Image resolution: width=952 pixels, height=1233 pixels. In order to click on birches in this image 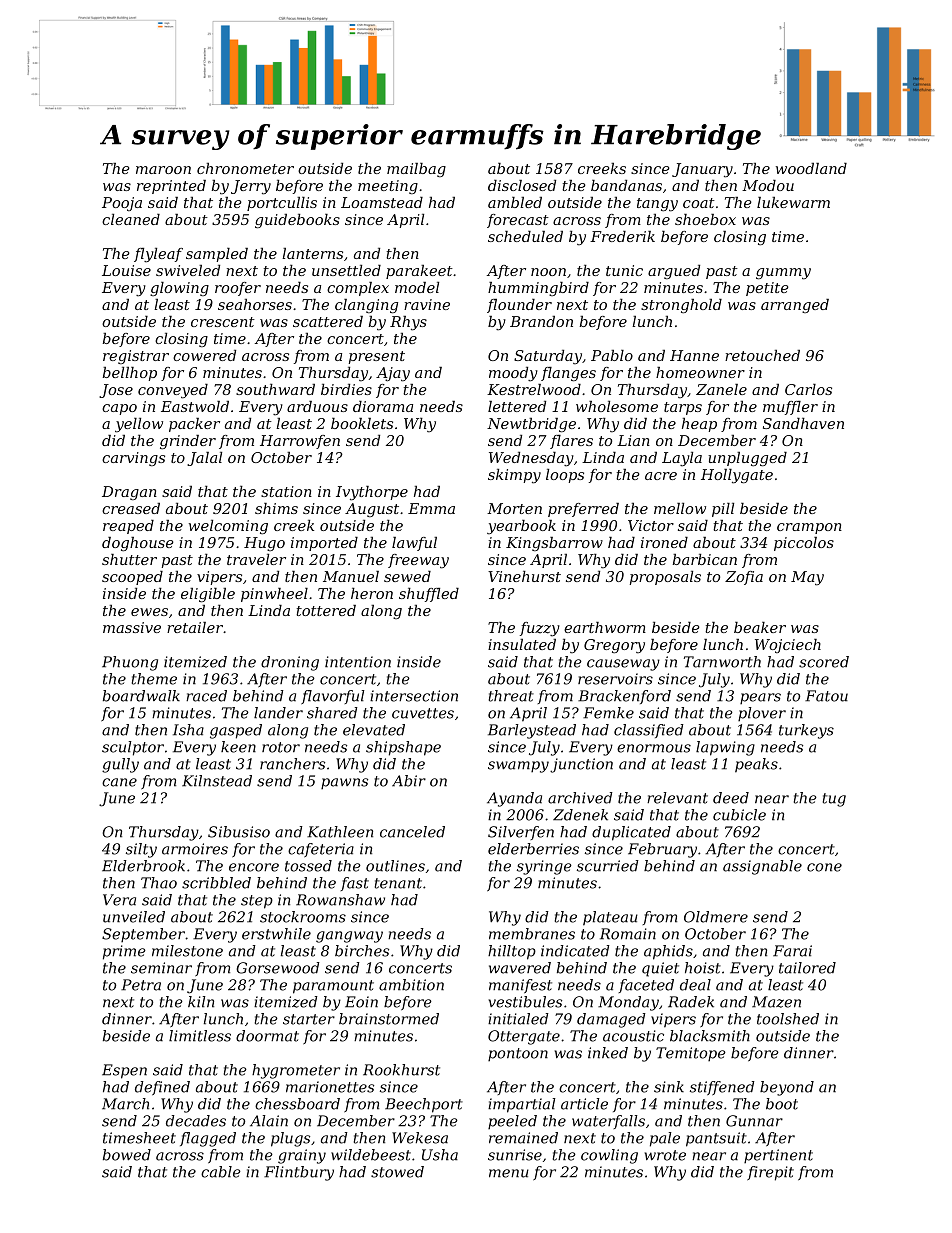, I will do `click(362, 951)`.
